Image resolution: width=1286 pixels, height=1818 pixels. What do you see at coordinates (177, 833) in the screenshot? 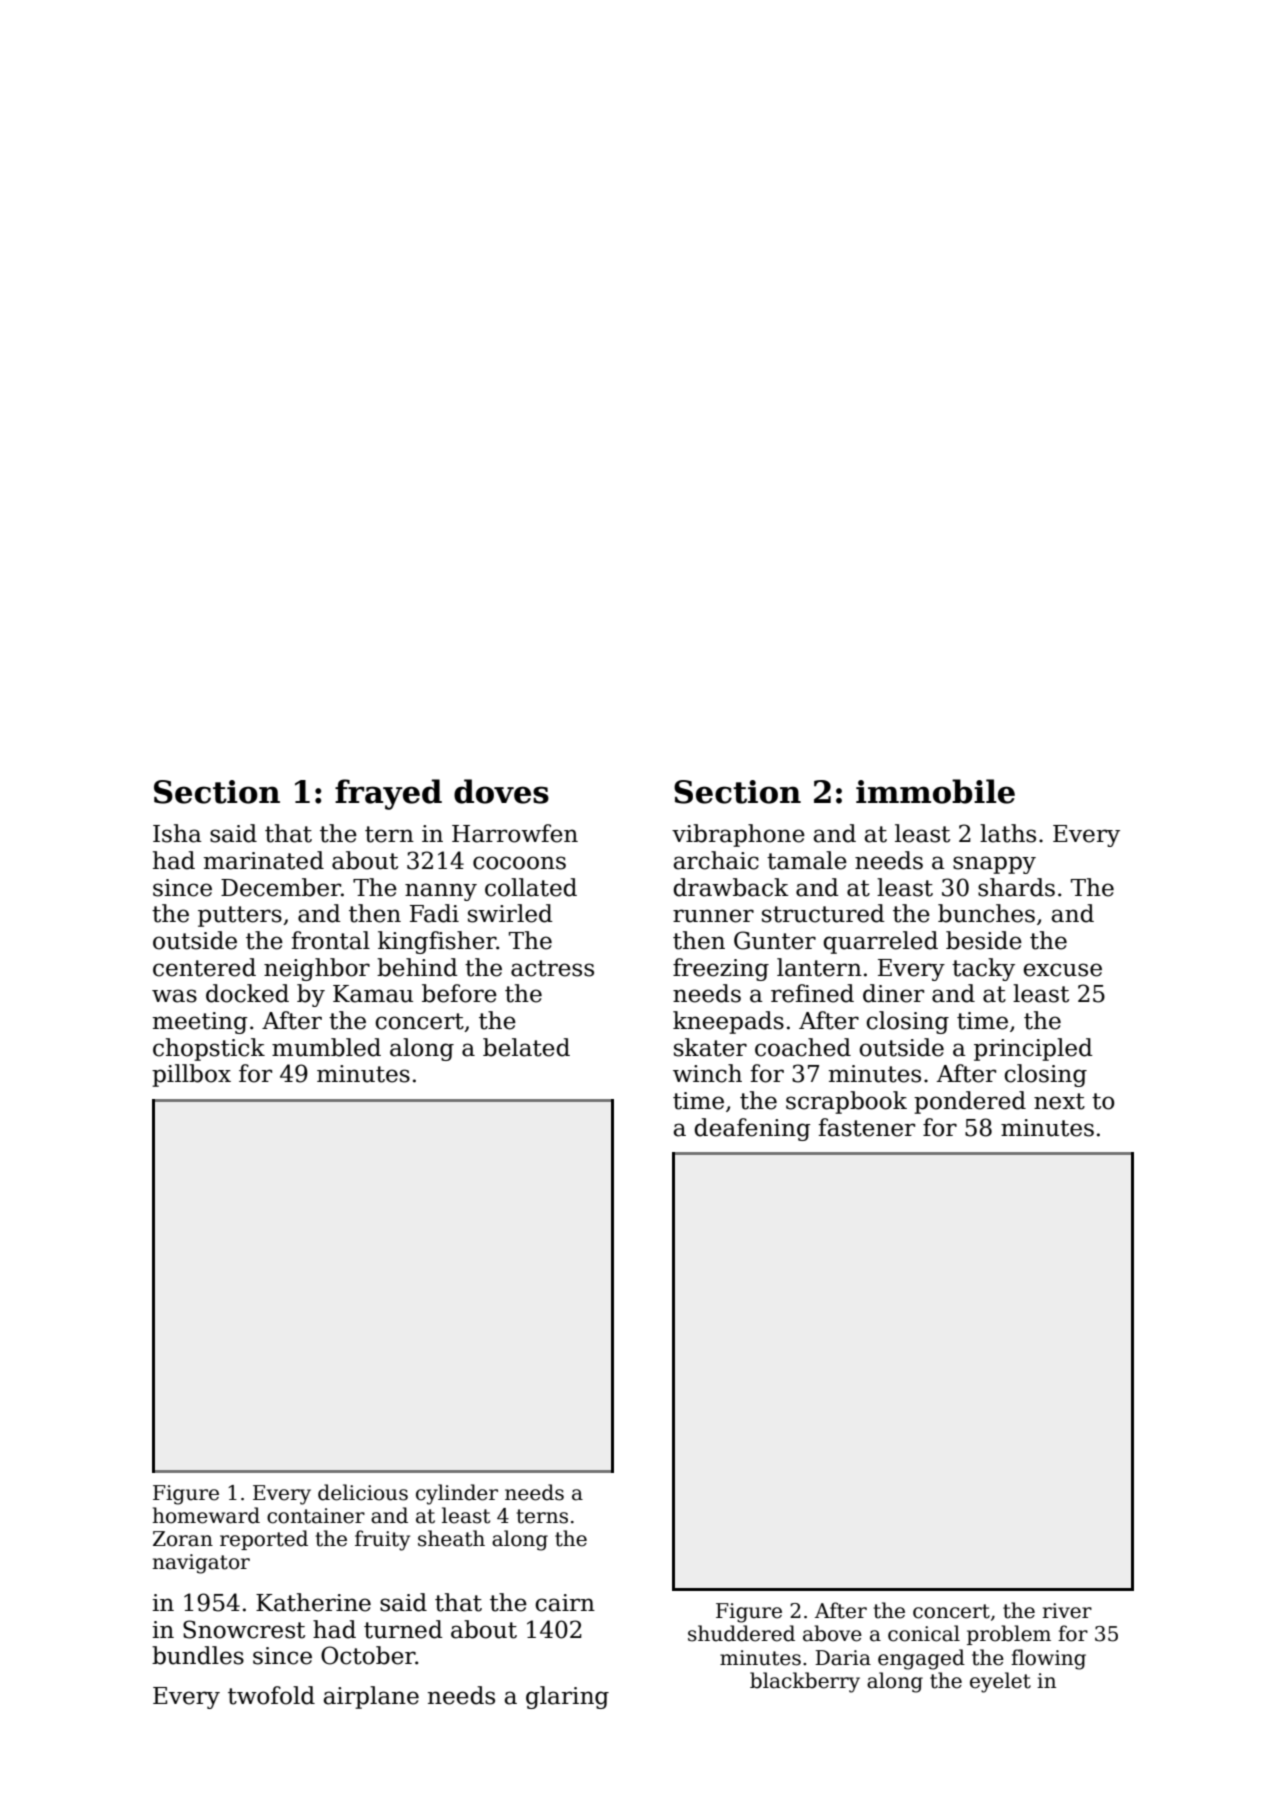
I see `Isha` at bounding box center [177, 833].
